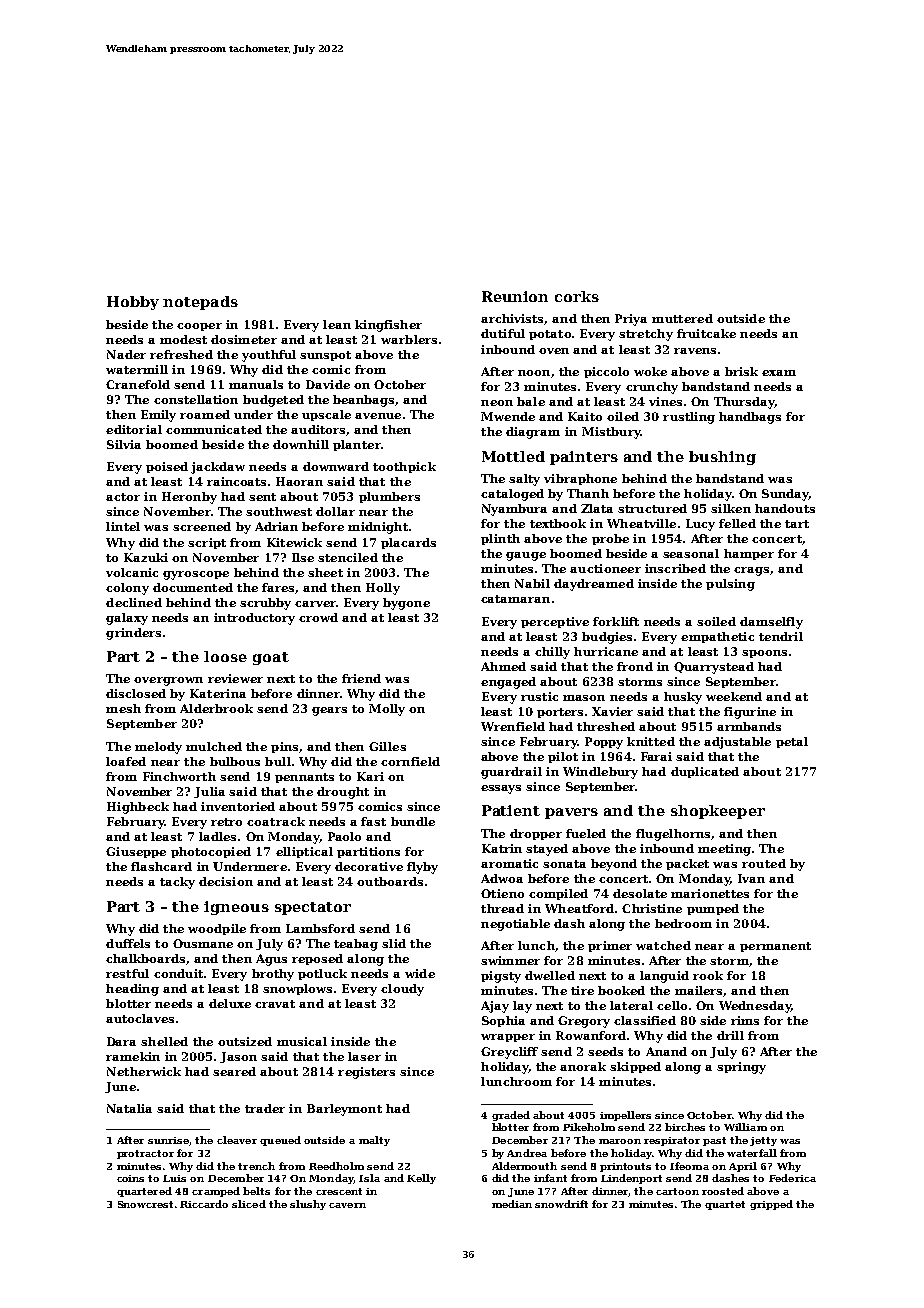  What do you see at coordinates (200, 303) in the image?
I see `notepads` at bounding box center [200, 303].
